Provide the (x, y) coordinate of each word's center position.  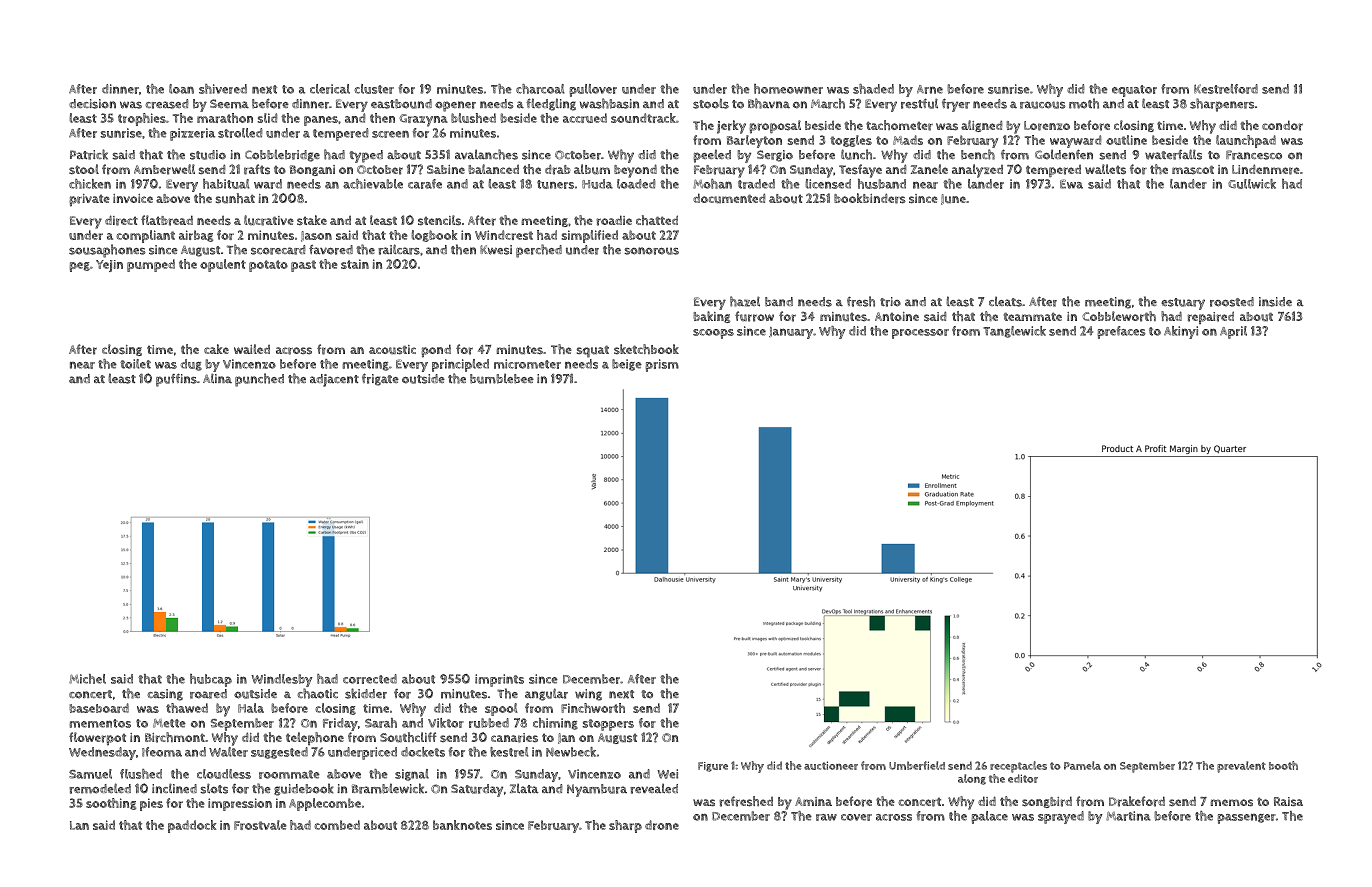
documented (729, 198)
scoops (713, 334)
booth (1283, 765)
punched (259, 380)
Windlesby (282, 680)
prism (662, 365)
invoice (133, 198)
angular (546, 694)
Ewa (1071, 184)
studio (208, 155)
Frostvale (260, 825)
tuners (555, 184)
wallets (1105, 169)
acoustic (392, 350)
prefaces (1121, 332)
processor (920, 334)
